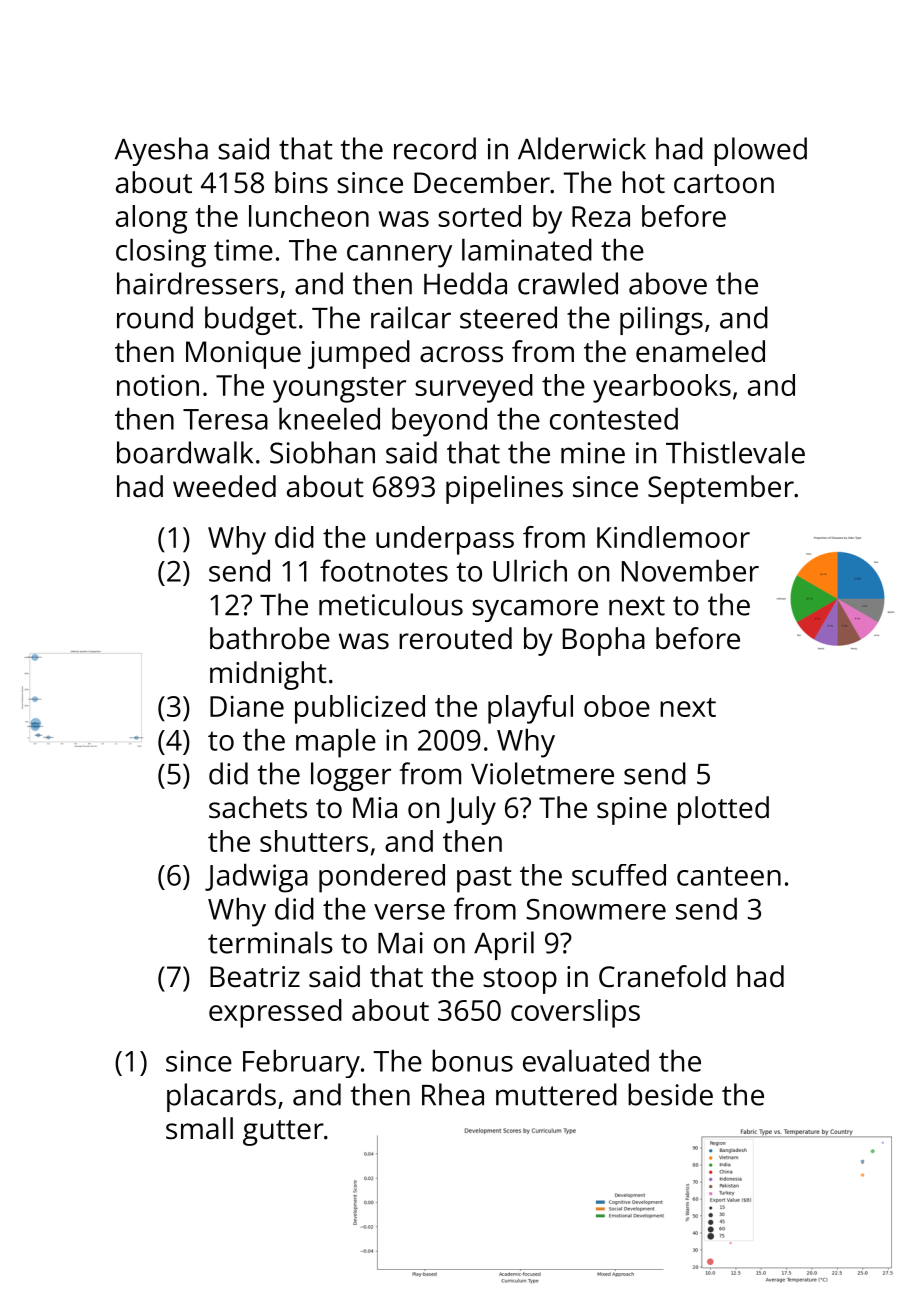 The height and width of the document is (1311, 924). What do you see at coordinates (435, 148) in the document?
I see `record` at bounding box center [435, 148].
